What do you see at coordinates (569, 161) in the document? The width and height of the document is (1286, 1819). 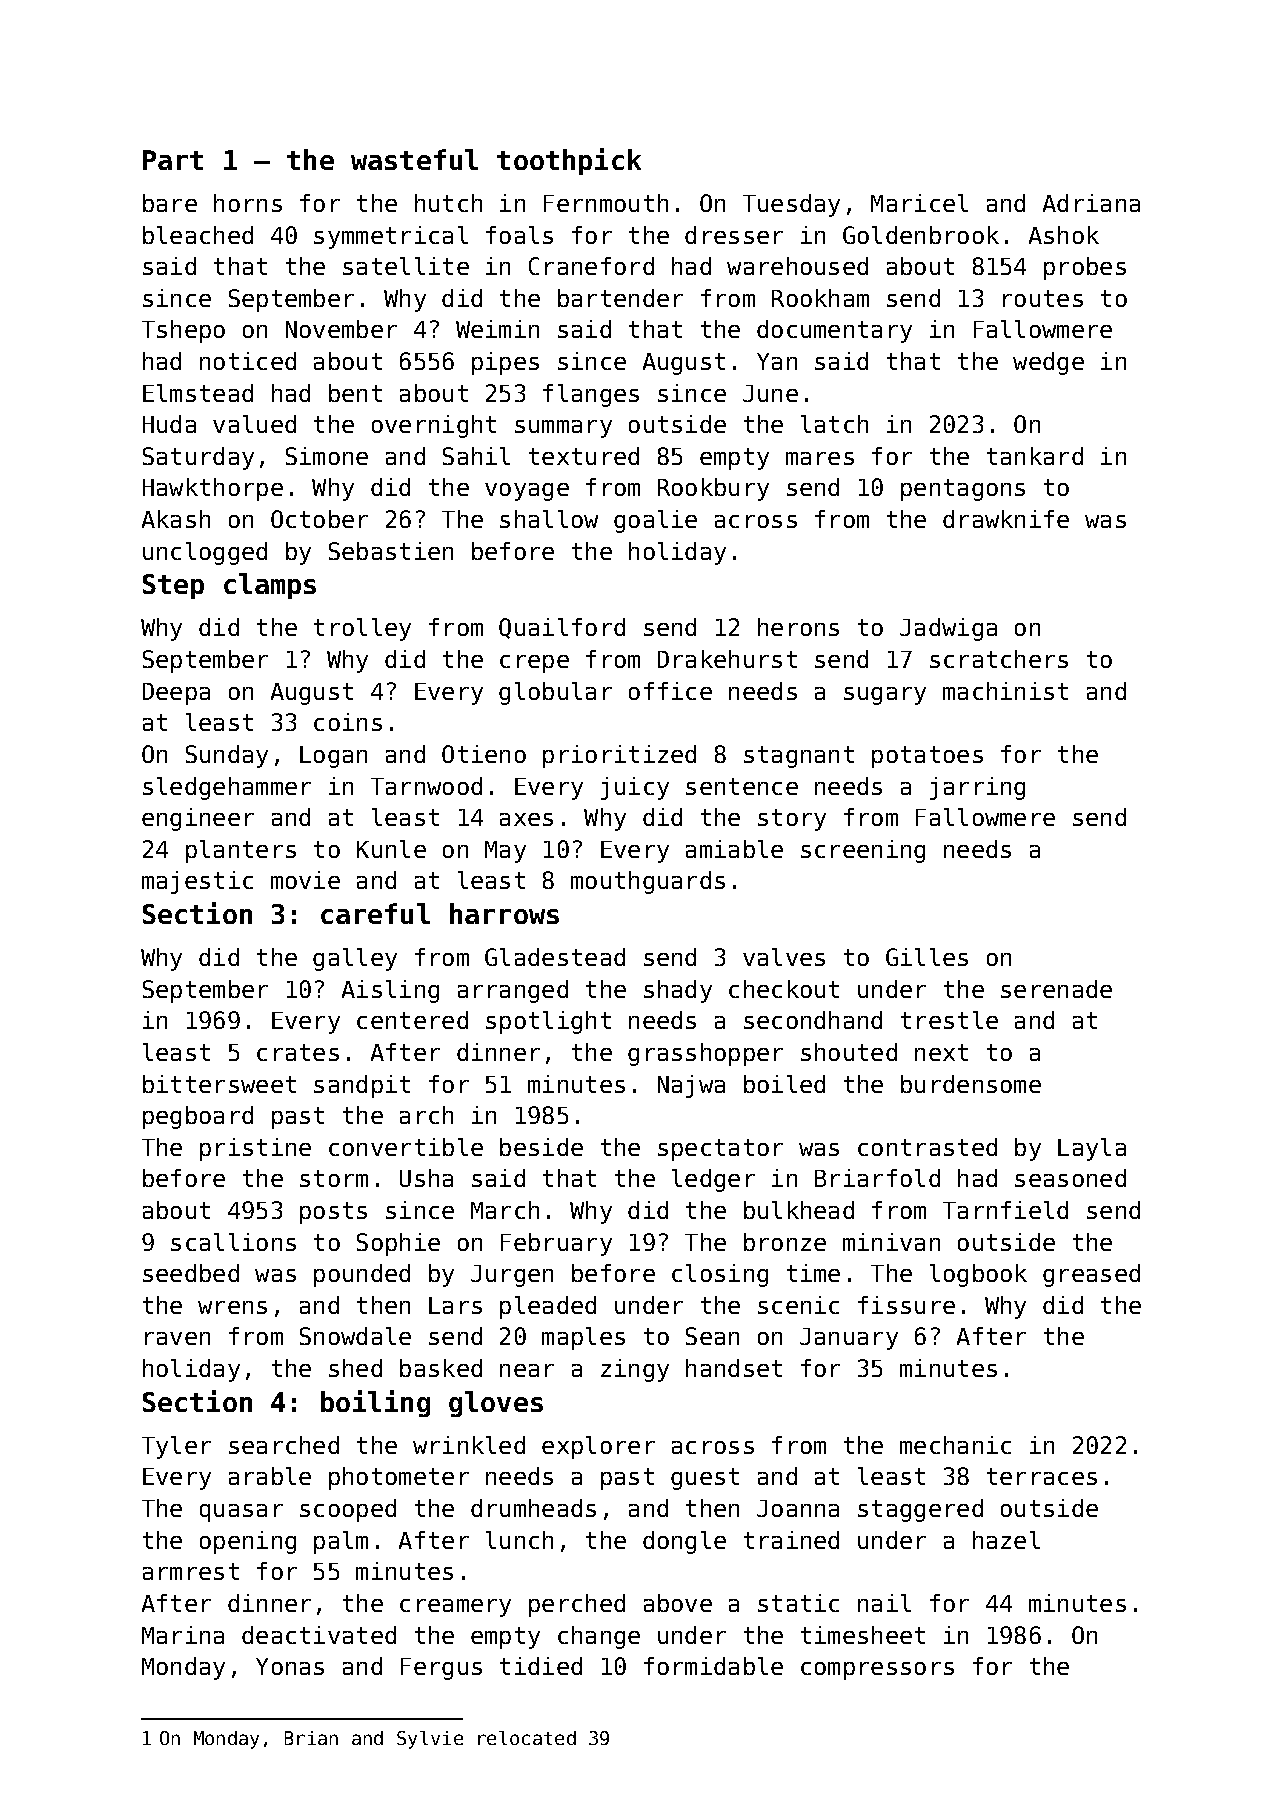 I see `toothpick` at bounding box center [569, 161].
